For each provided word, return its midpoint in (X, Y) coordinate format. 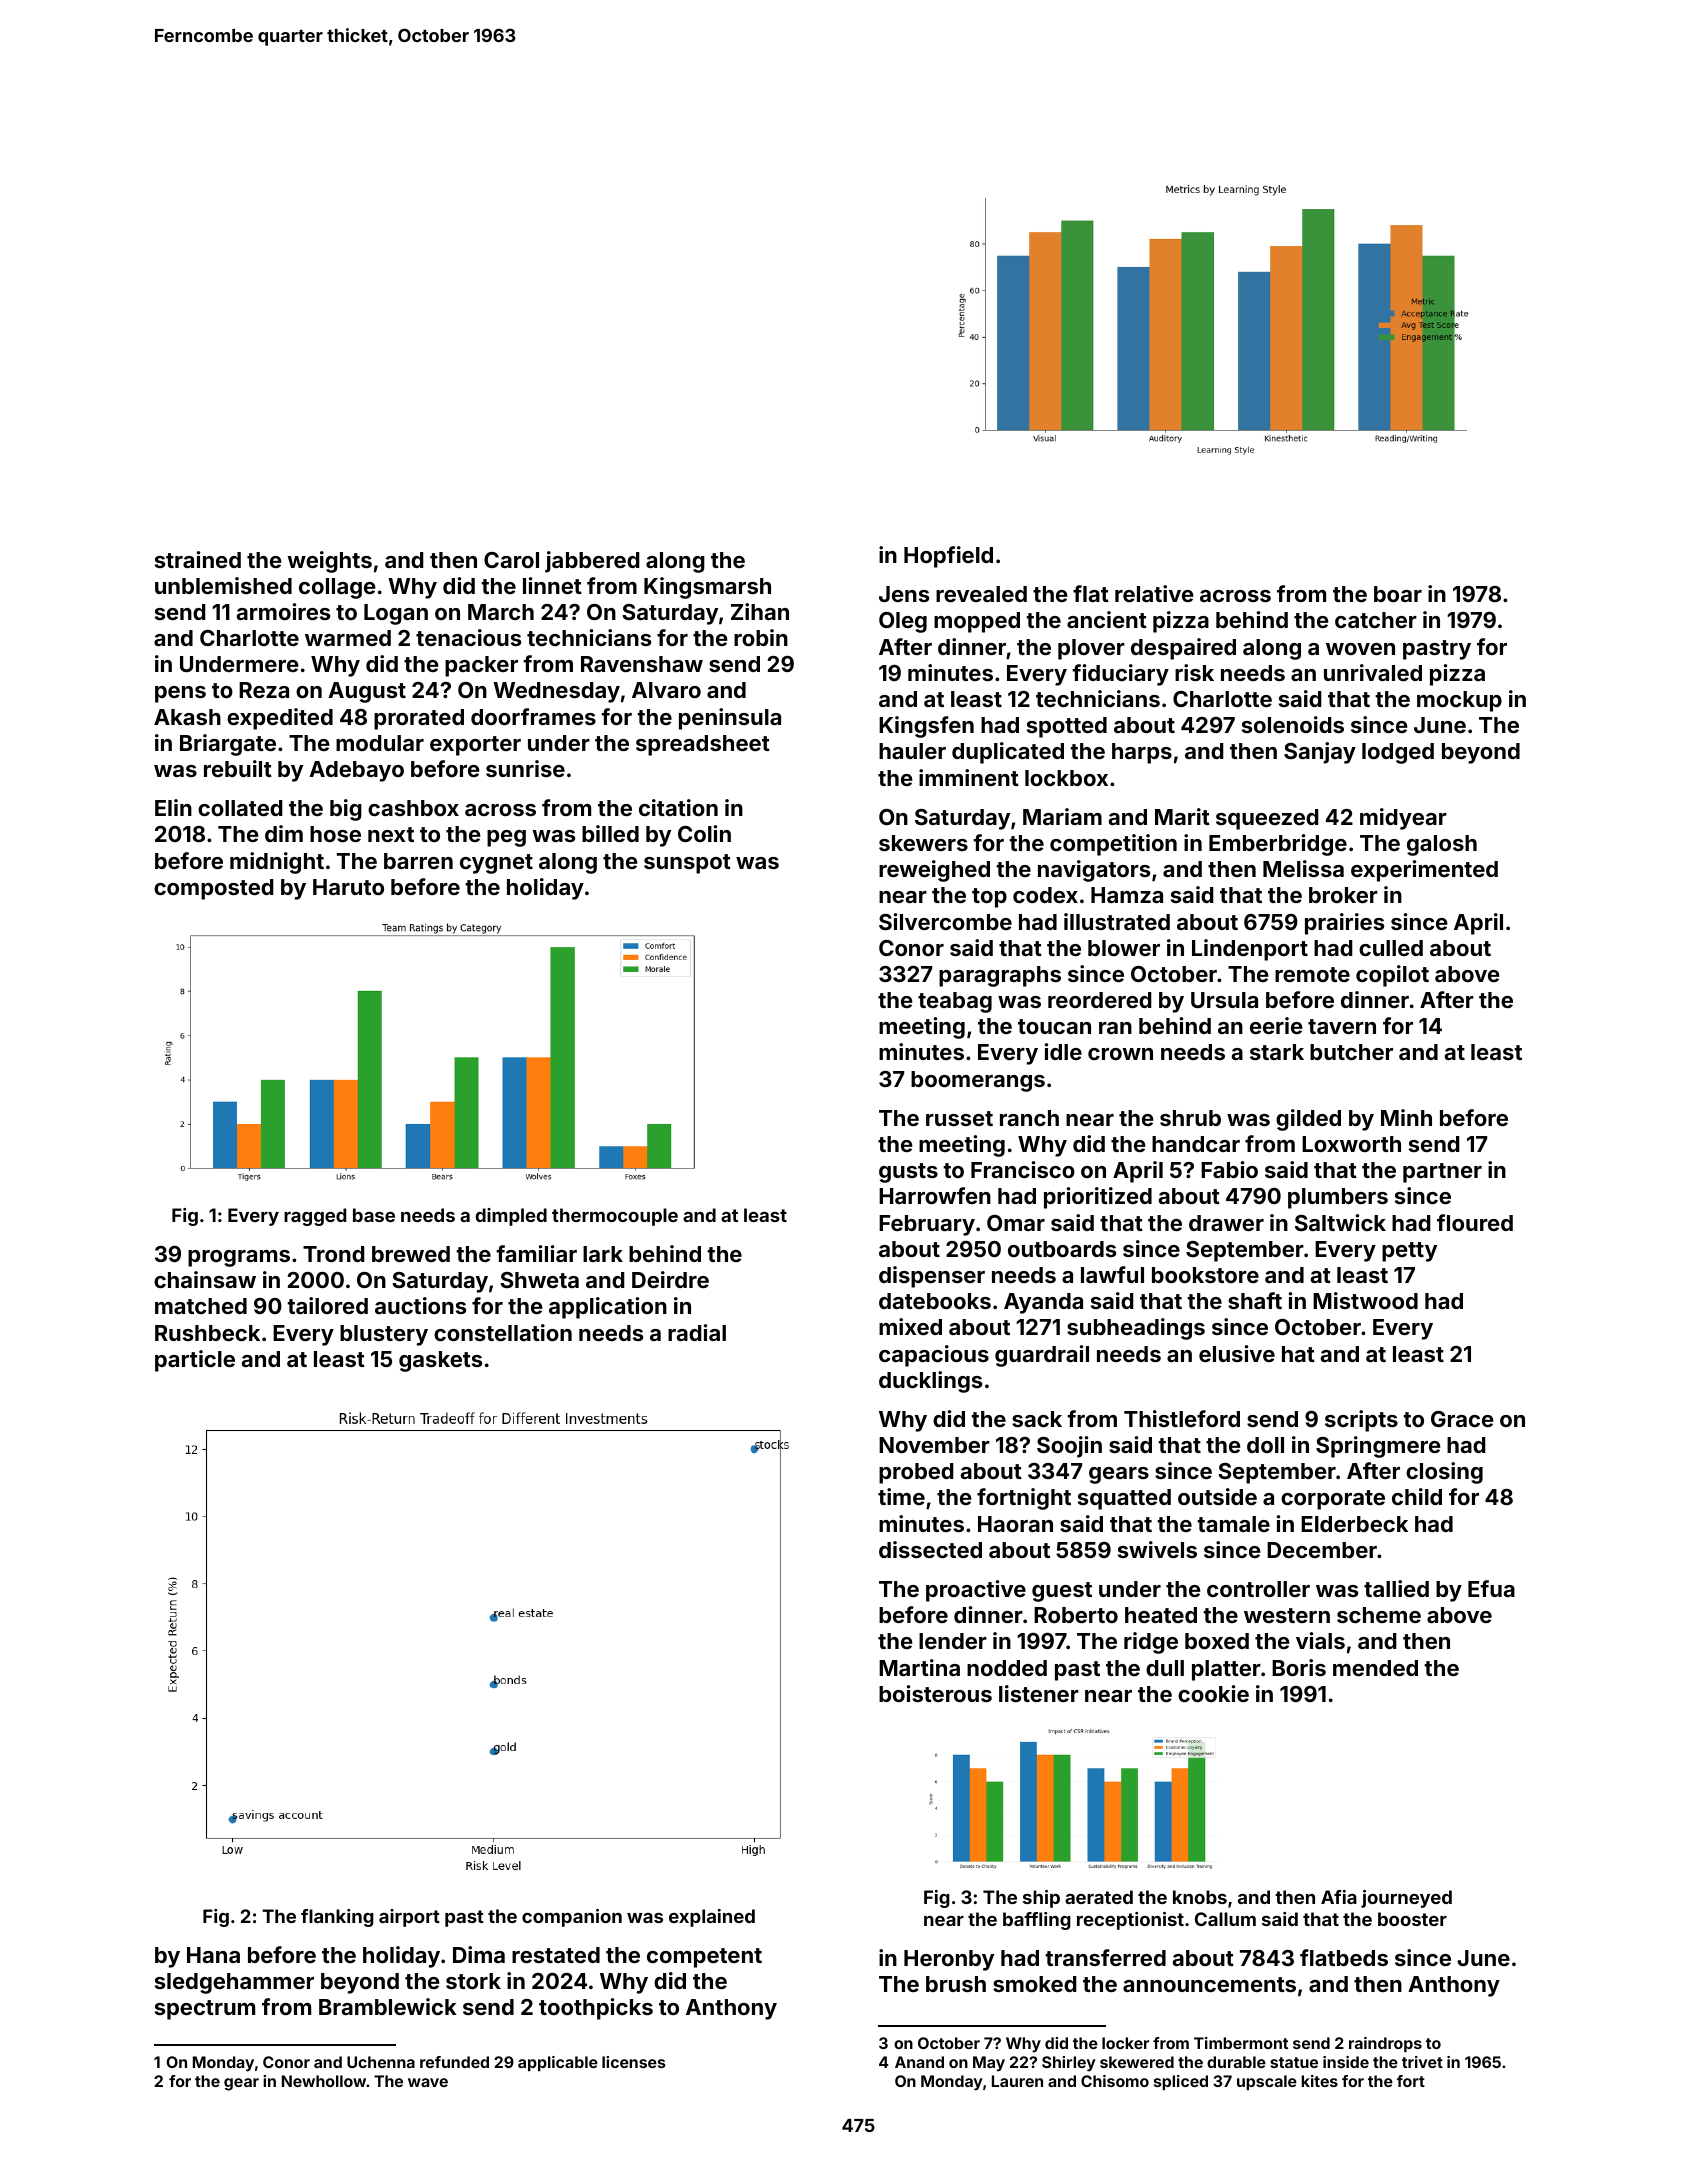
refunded (454, 2062)
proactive (976, 1591)
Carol (511, 560)
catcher (1376, 620)
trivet (1422, 2062)
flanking (337, 1918)
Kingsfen (926, 727)
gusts (908, 1173)
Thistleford (1182, 1418)
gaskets (440, 1361)
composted (214, 889)
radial (697, 1332)
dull (1165, 1668)
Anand (919, 2062)
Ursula (1224, 1000)
